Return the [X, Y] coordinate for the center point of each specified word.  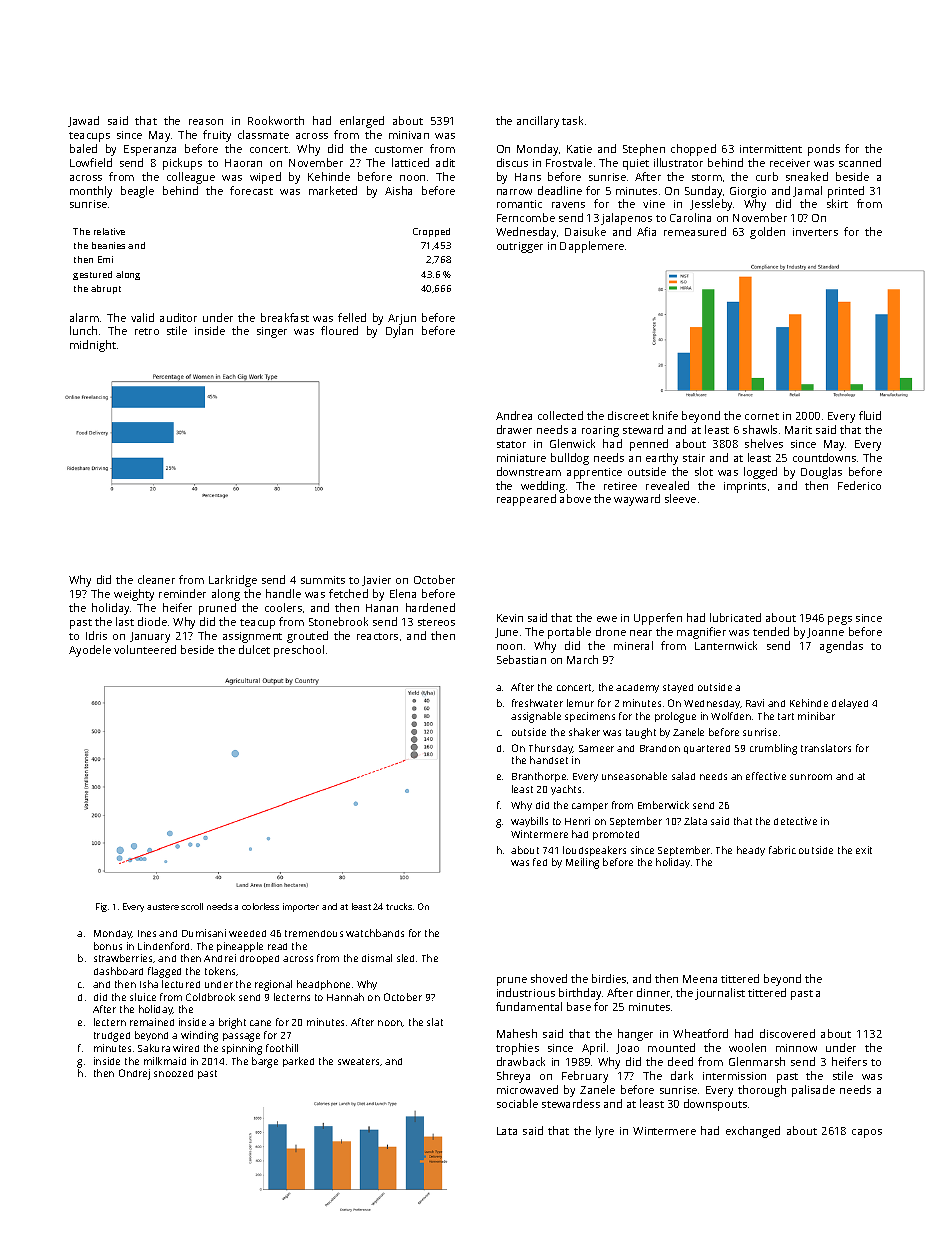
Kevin [510, 618]
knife [665, 415]
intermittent [771, 149]
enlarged [362, 122]
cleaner [156, 579]
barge [265, 1062]
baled [83, 148]
